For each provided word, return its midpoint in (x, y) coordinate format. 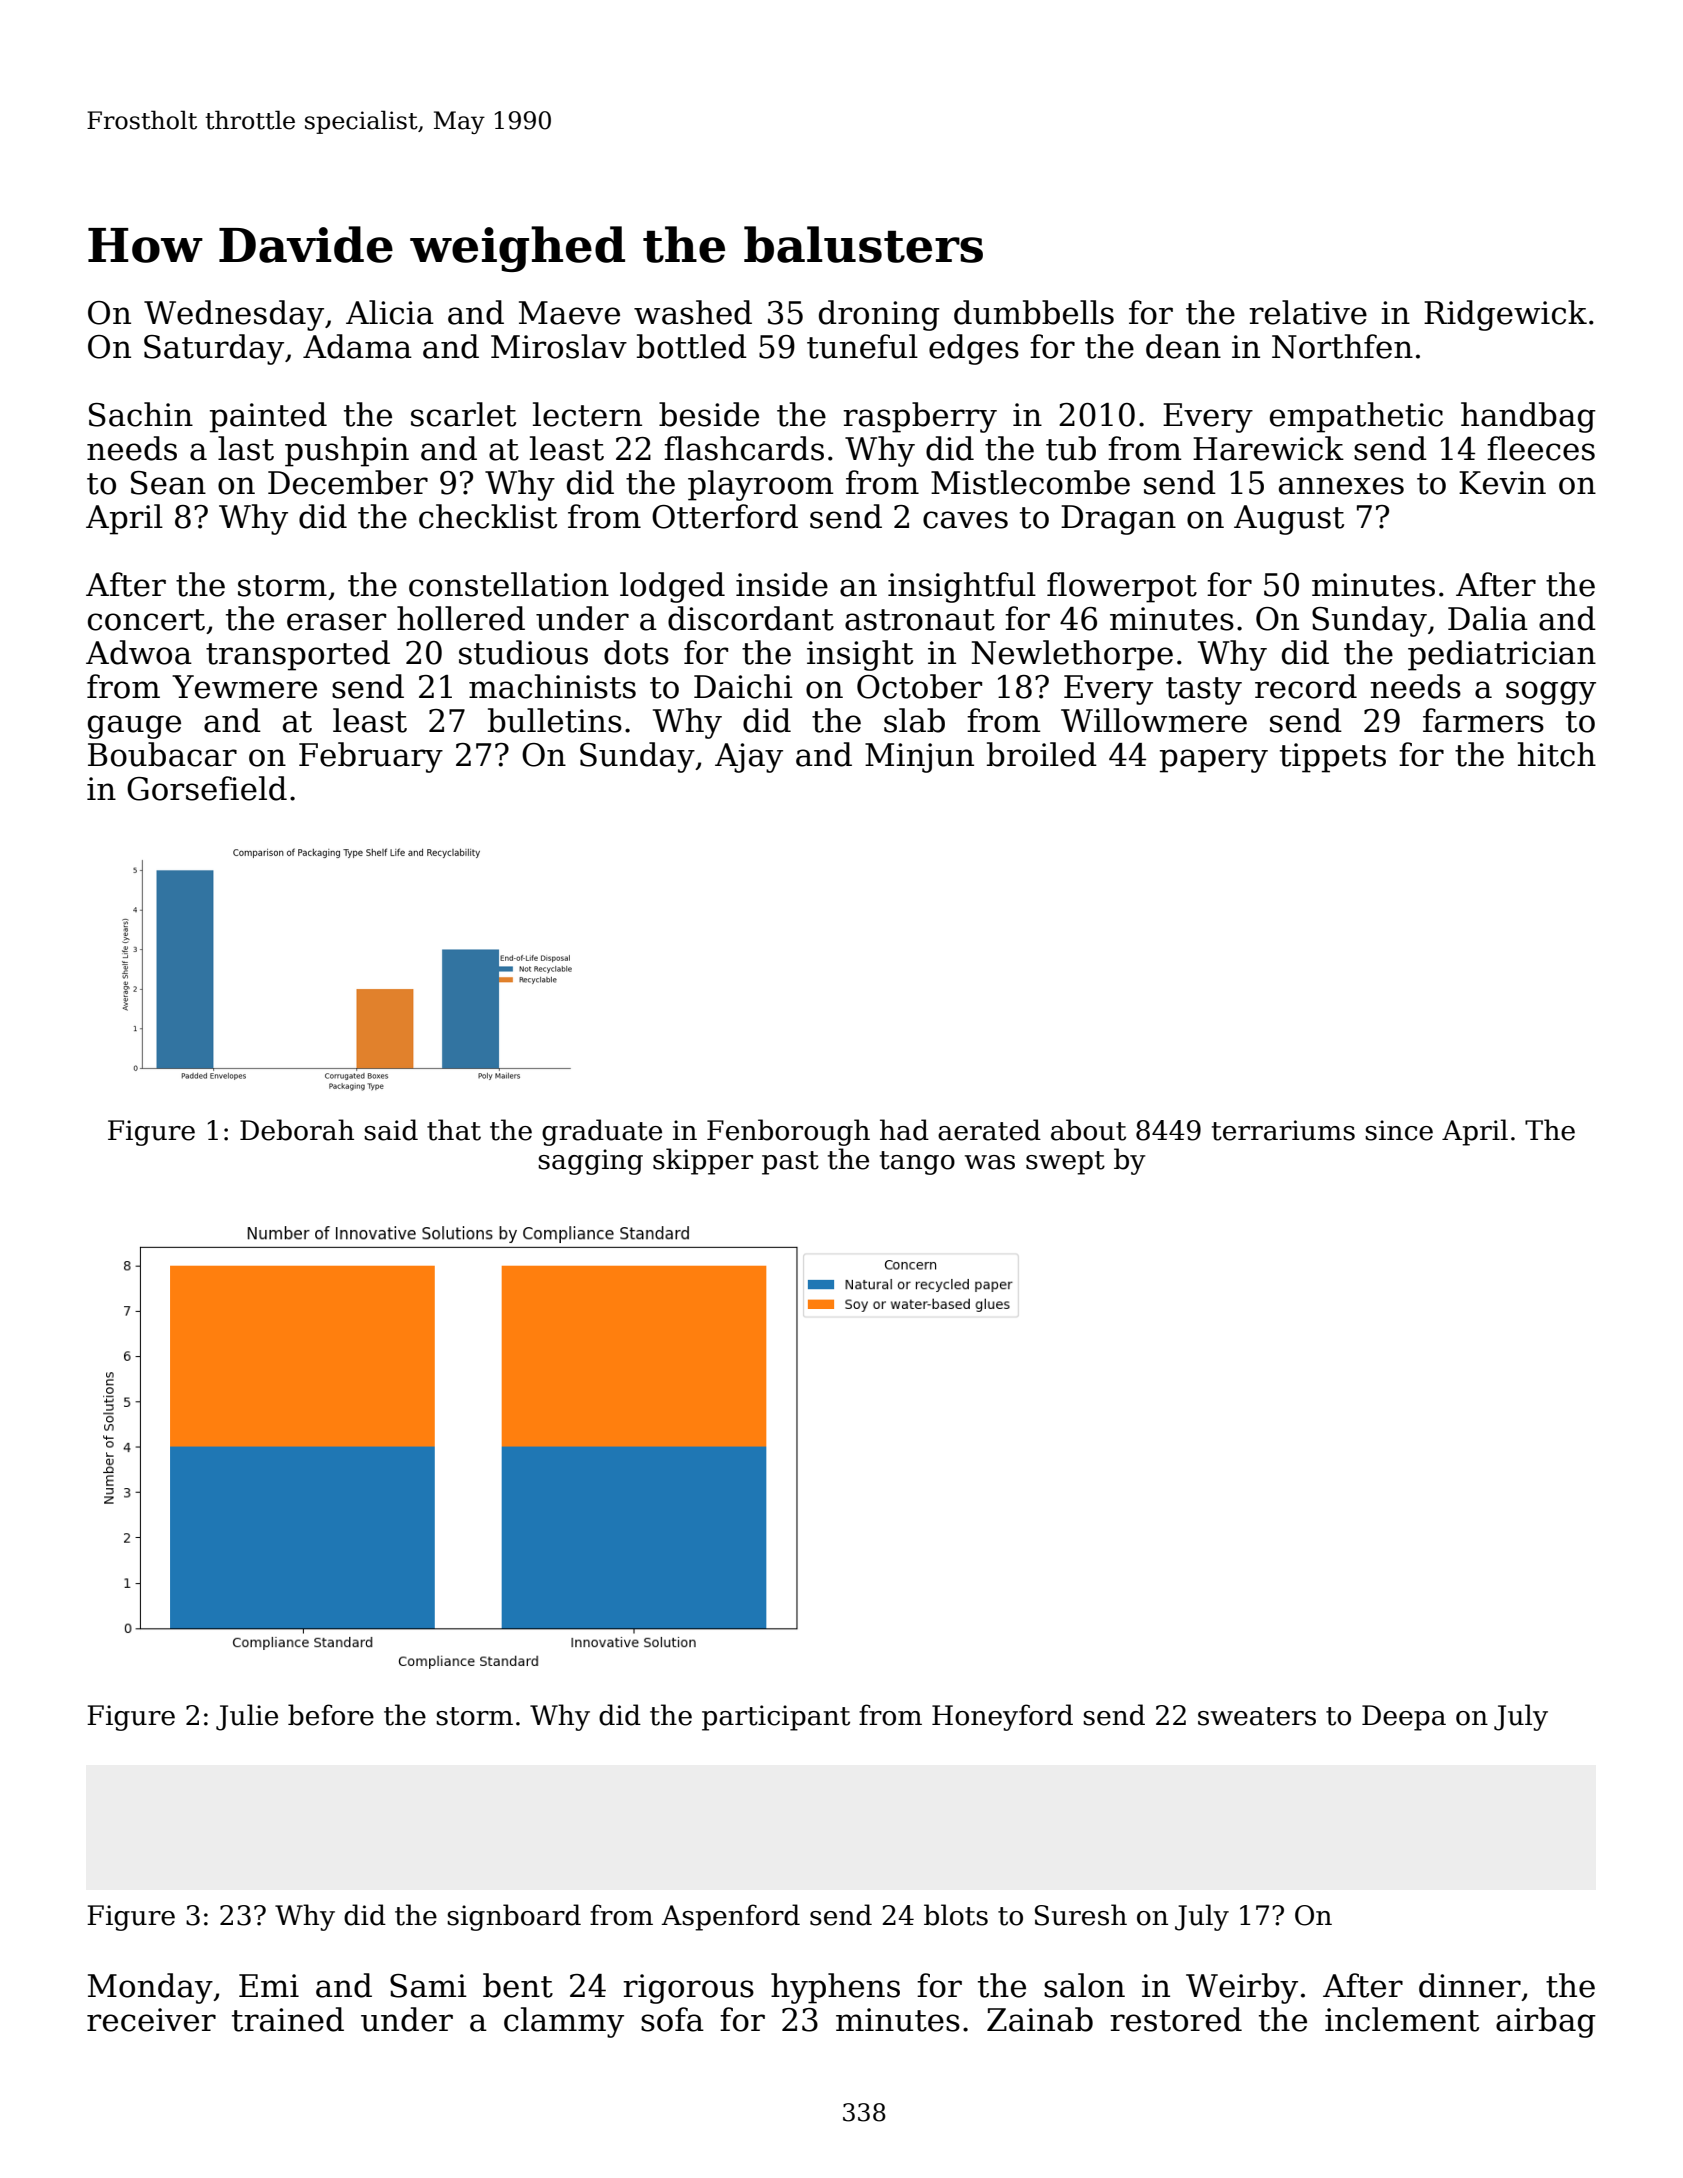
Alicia (390, 312)
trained (288, 2019)
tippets (1333, 758)
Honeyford (1002, 1717)
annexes (1341, 486)
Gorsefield (207, 788)
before (331, 1715)
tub (1071, 448)
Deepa (1404, 1718)
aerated (989, 1130)
